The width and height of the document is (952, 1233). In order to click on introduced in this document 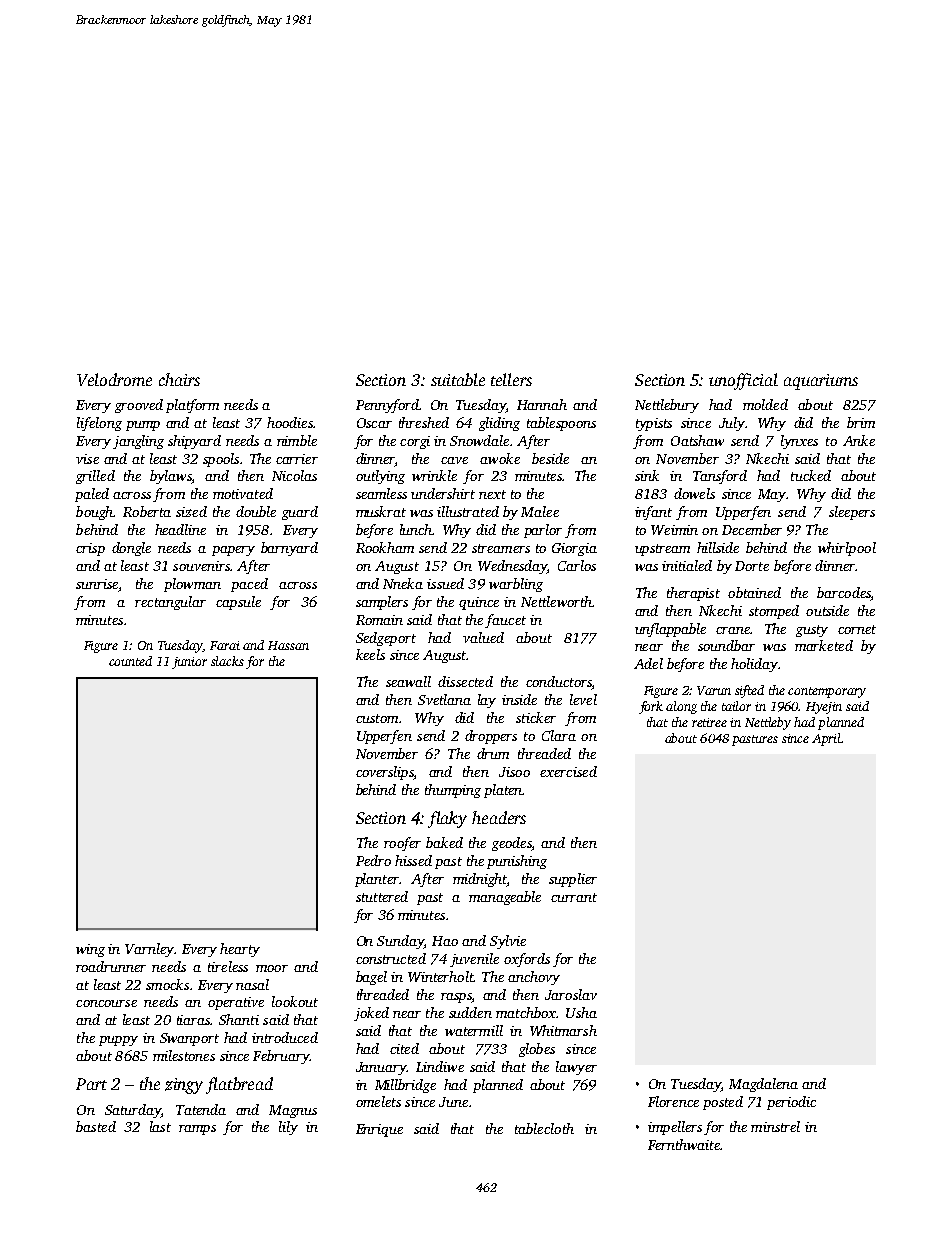, I will do `click(285, 1037)`.
